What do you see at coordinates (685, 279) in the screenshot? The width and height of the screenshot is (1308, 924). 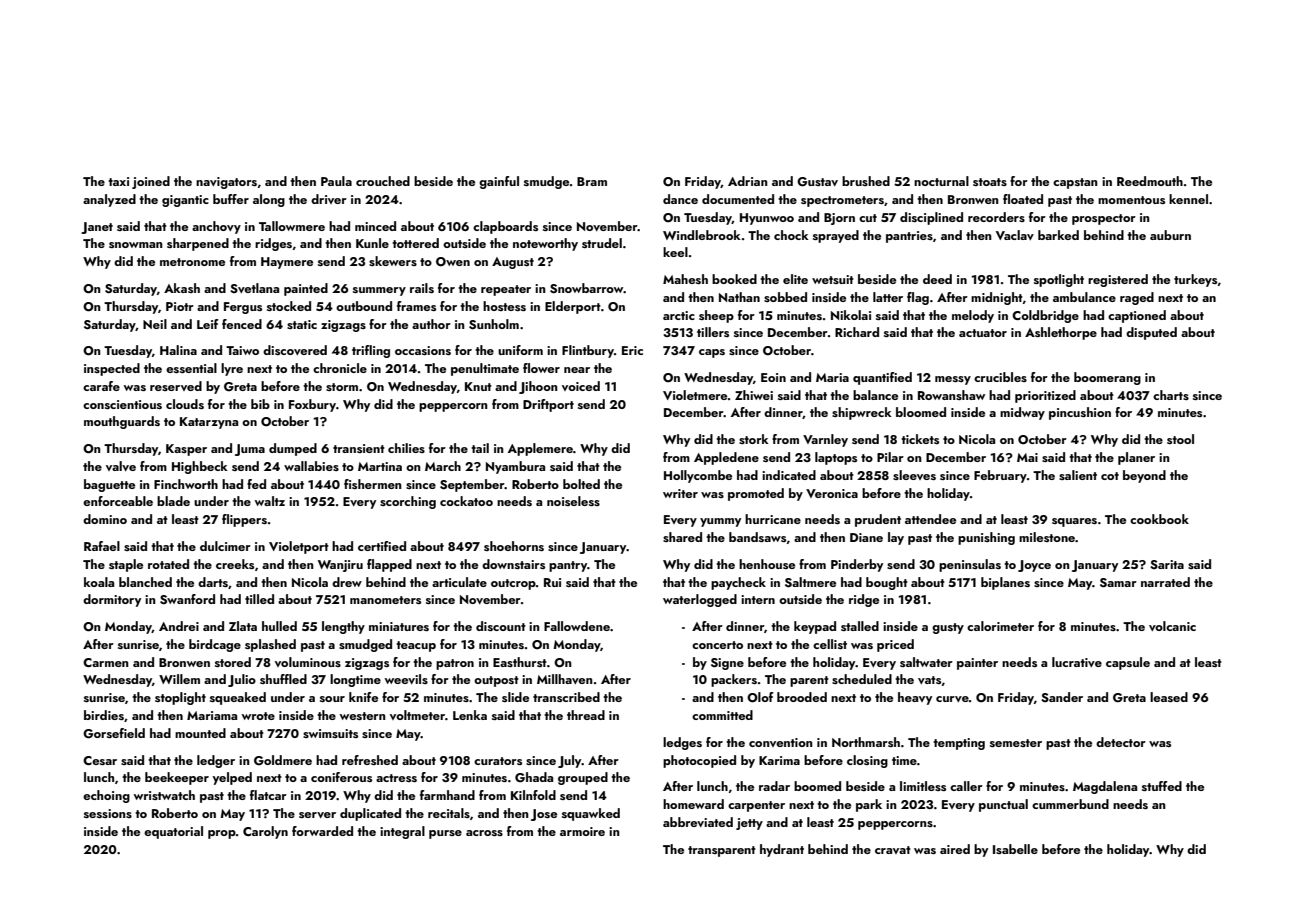 I see `Mahesh` at bounding box center [685, 279].
